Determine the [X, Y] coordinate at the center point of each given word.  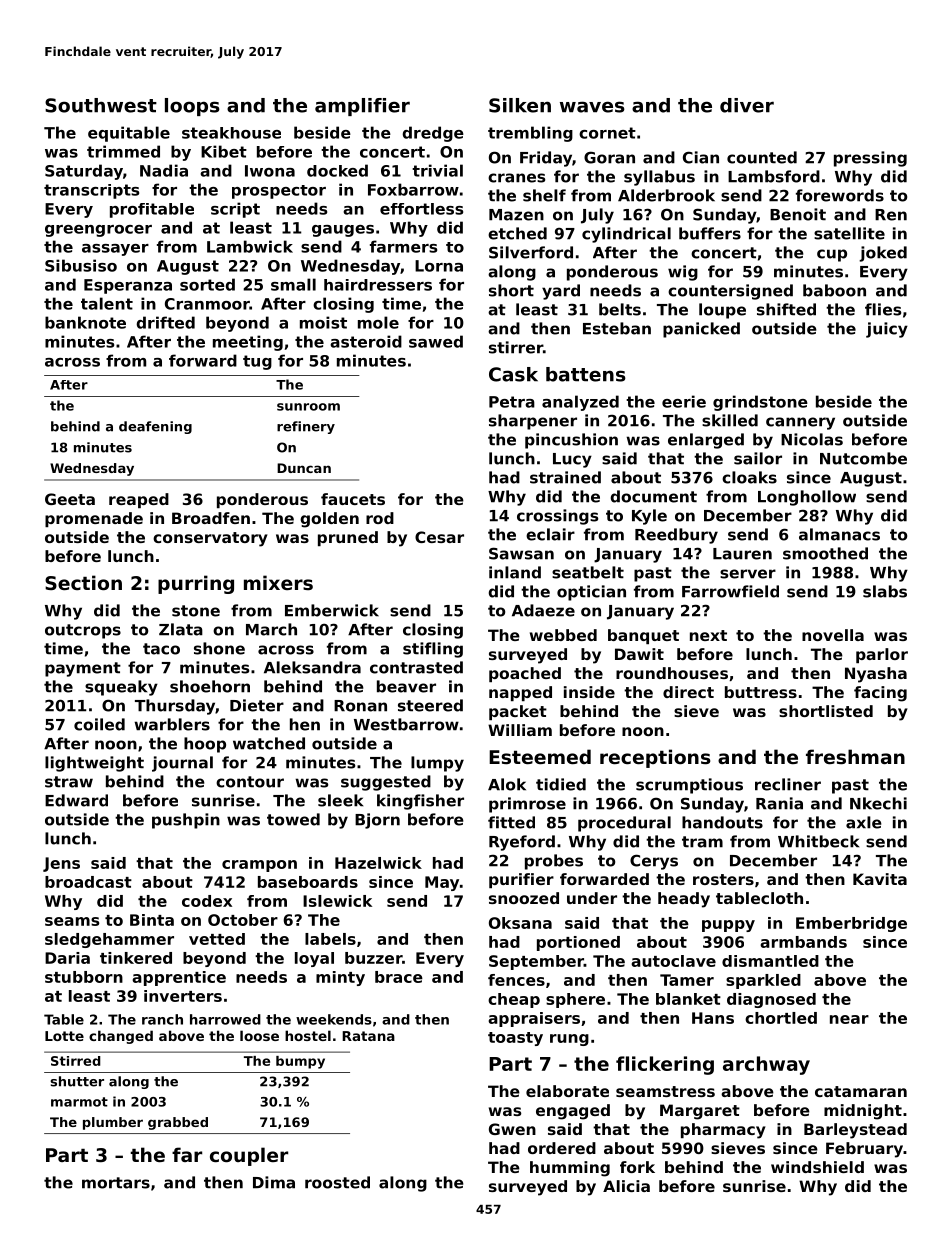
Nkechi [878, 803]
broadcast [88, 882]
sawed [436, 341]
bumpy [300, 1062]
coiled [99, 724]
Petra [512, 402]
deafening [155, 427]
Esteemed [540, 757]
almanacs [839, 534]
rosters [723, 879]
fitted [511, 822]
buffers [710, 233]
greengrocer [98, 231]
